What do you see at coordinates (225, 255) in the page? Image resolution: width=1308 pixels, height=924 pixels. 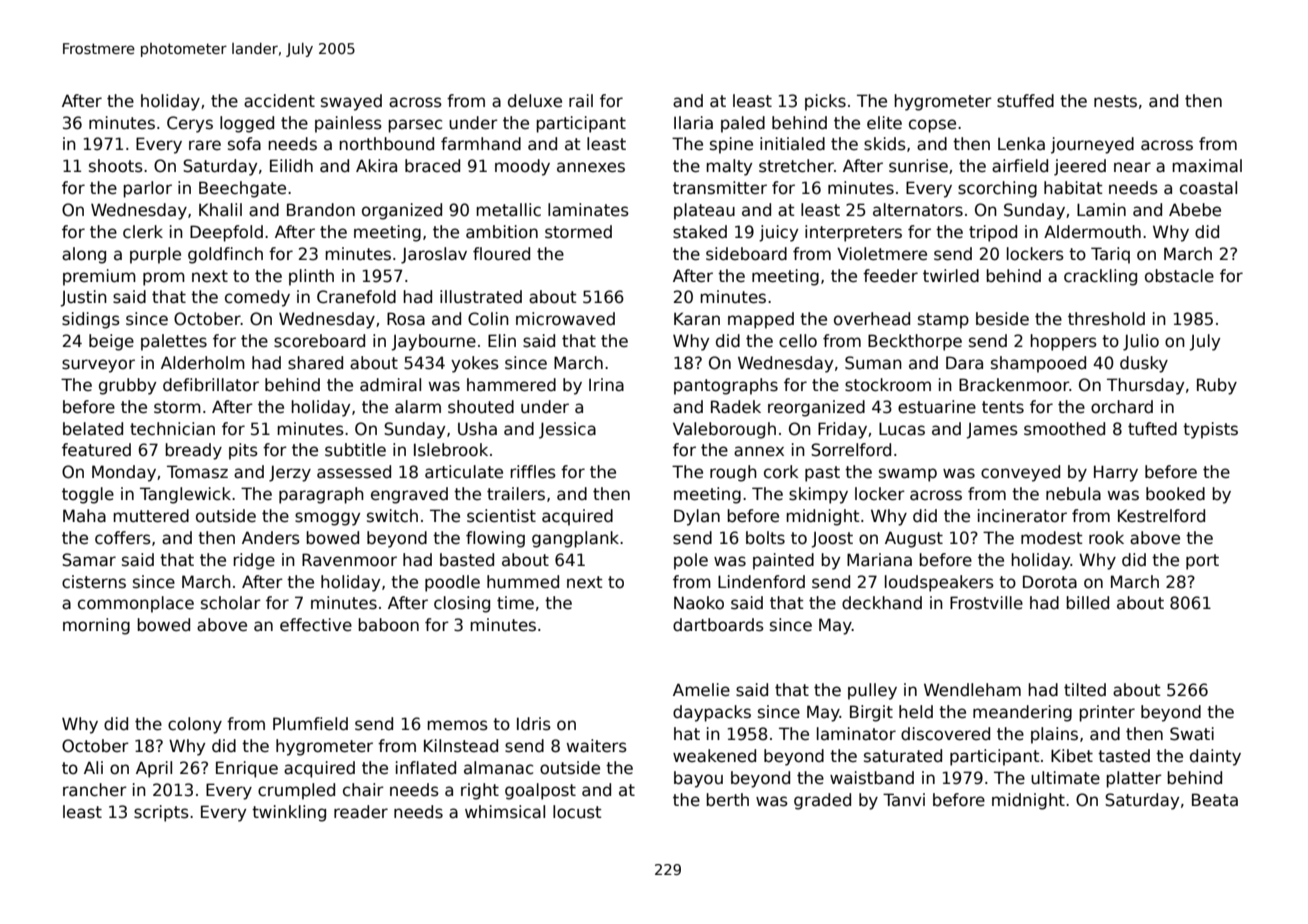 I see `goldfinch` at bounding box center [225, 255].
